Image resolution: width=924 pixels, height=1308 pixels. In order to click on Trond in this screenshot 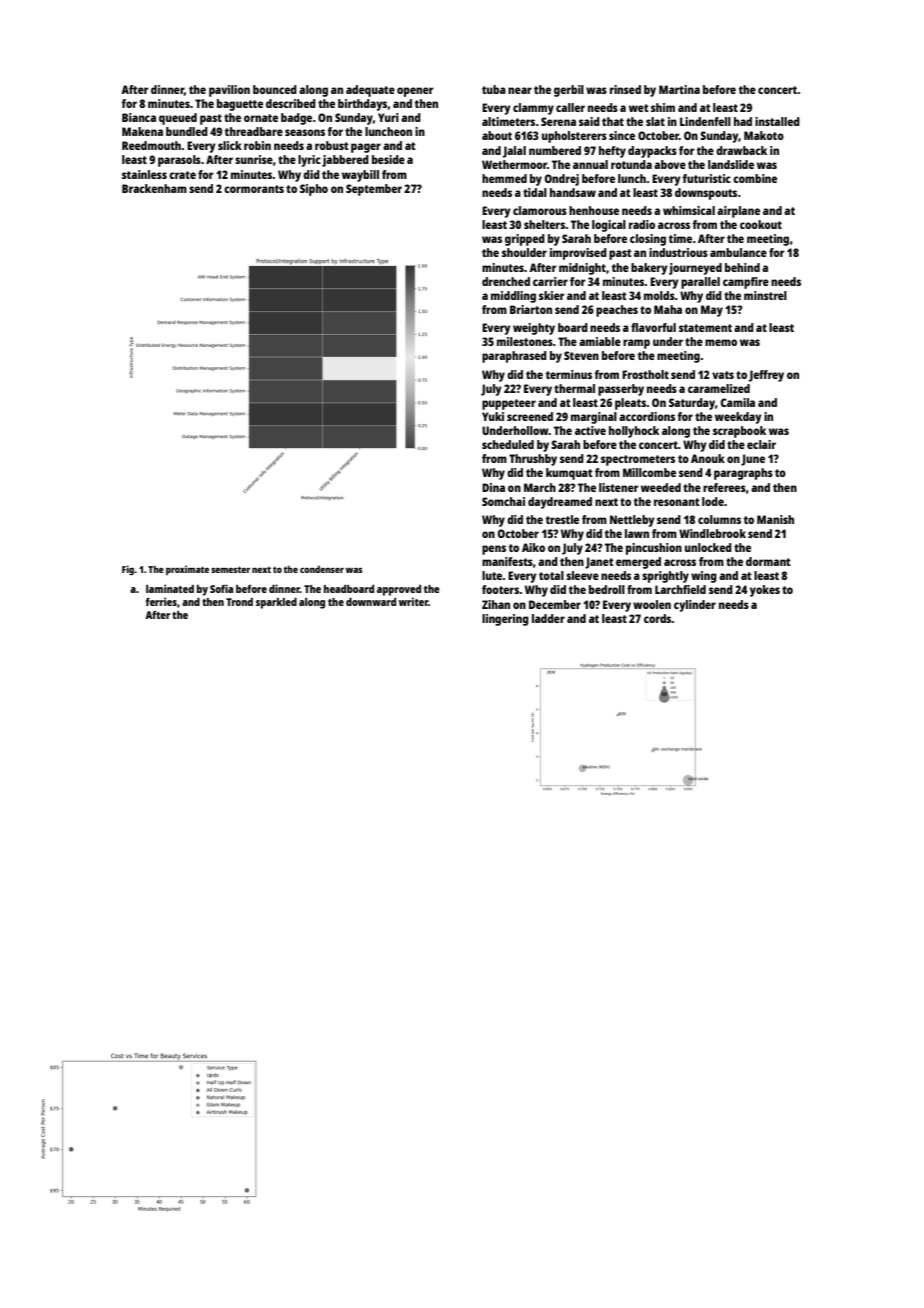, I will do `click(239, 602)`.
